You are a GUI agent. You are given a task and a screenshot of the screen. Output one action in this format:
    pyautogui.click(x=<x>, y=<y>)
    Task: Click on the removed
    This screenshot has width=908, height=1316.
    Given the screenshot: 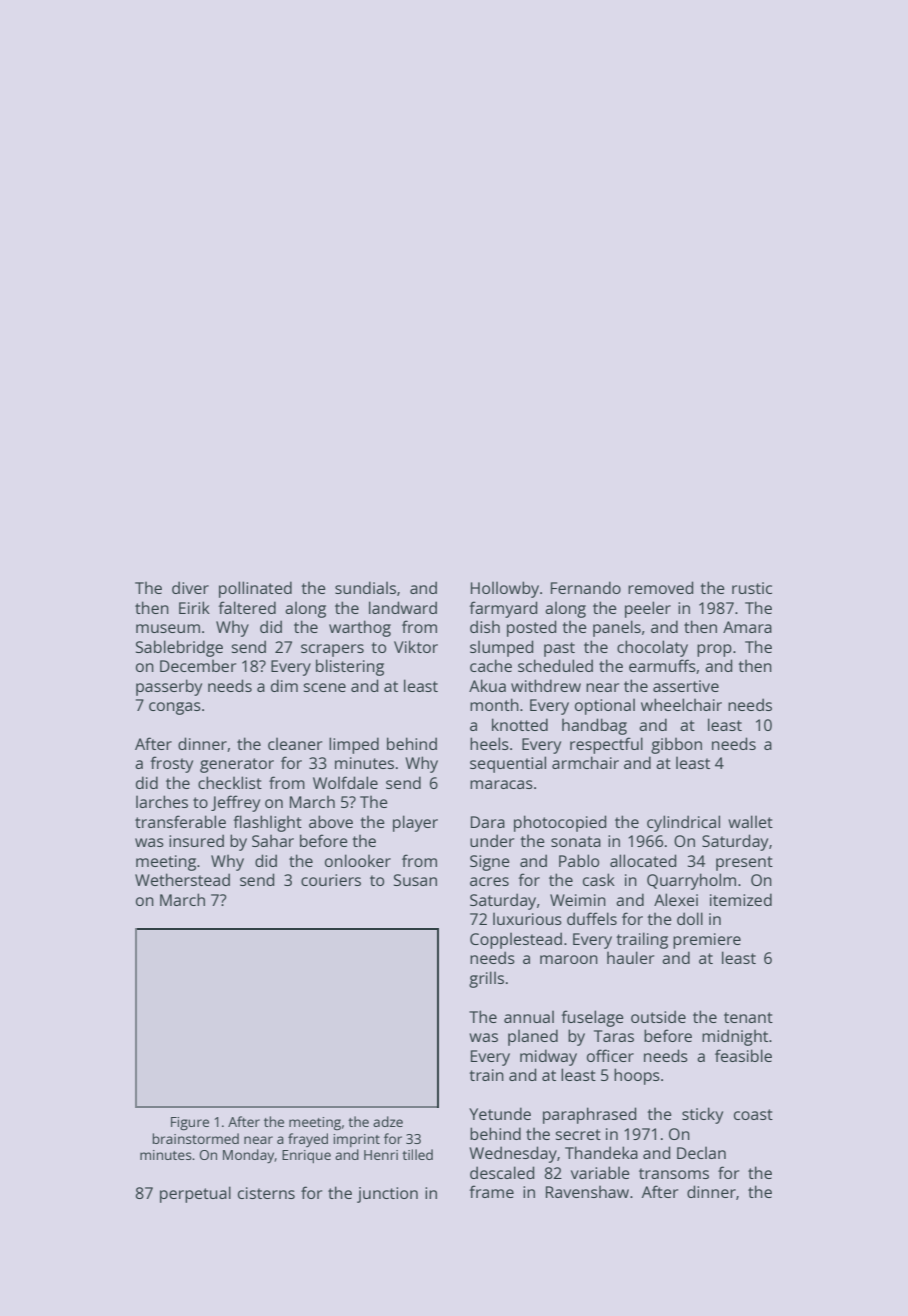 What is the action you would take?
    pyautogui.click(x=660, y=587)
